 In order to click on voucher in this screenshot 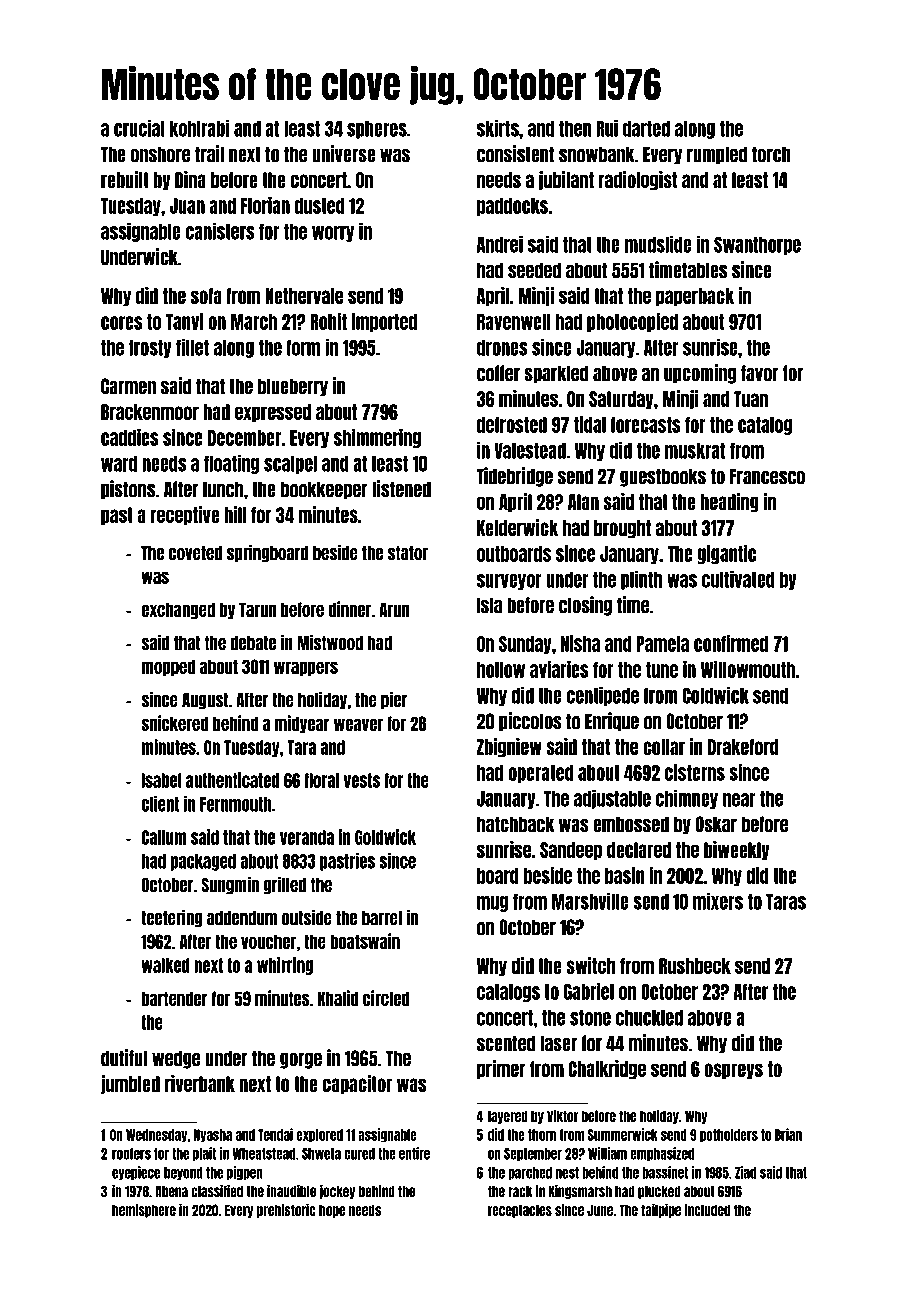, I will do `click(268, 941)`.
